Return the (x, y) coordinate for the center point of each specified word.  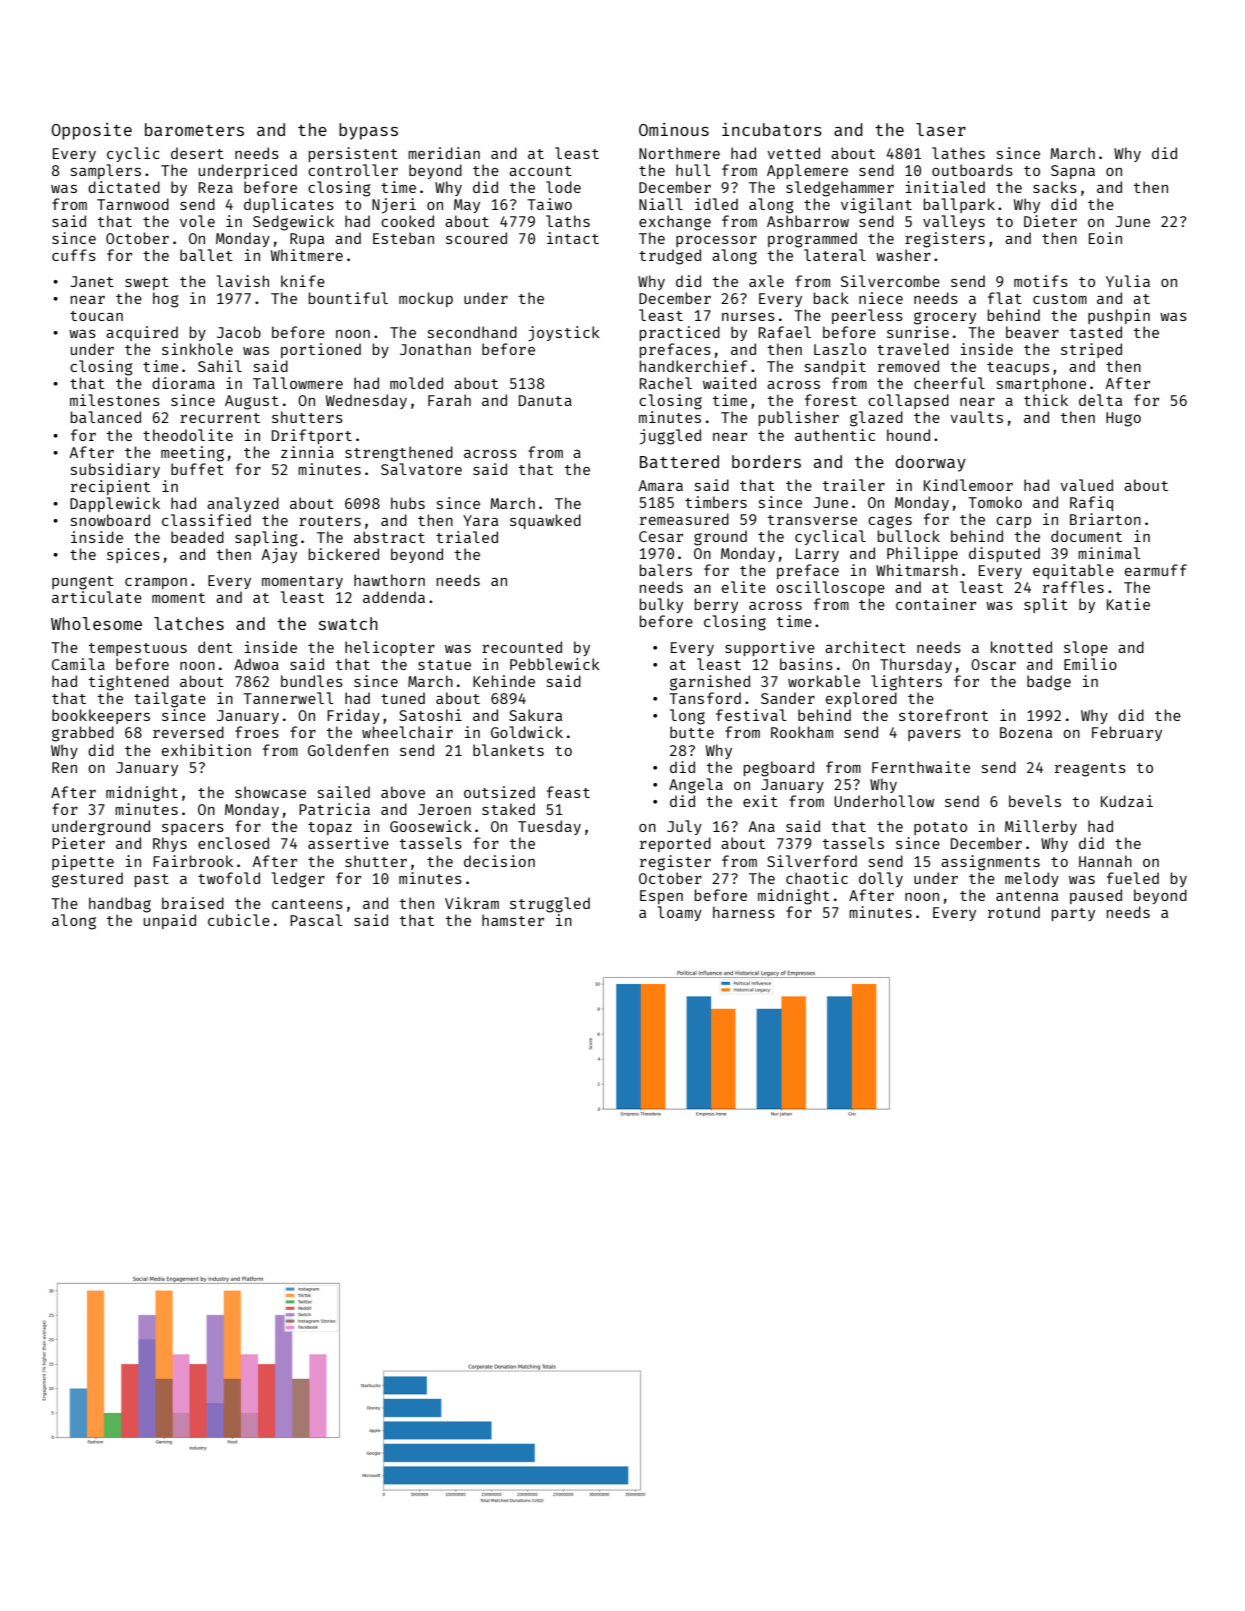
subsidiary (115, 470)
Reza (216, 187)
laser (941, 129)
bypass (368, 131)
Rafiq (1091, 503)
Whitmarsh (917, 570)
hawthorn (389, 580)
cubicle (239, 920)
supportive (770, 648)
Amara (660, 485)
